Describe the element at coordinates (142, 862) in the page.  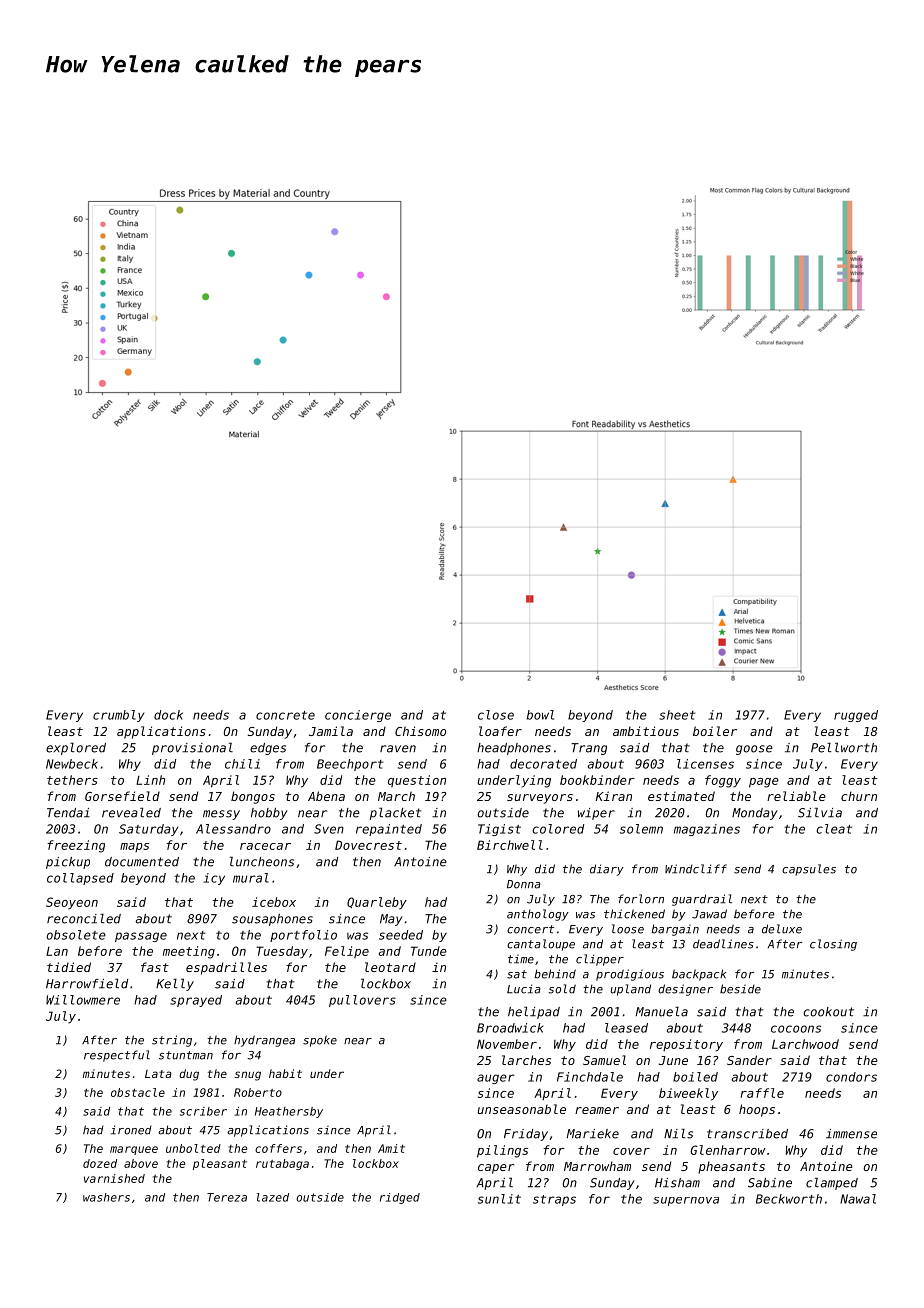
I see `documented` at that location.
